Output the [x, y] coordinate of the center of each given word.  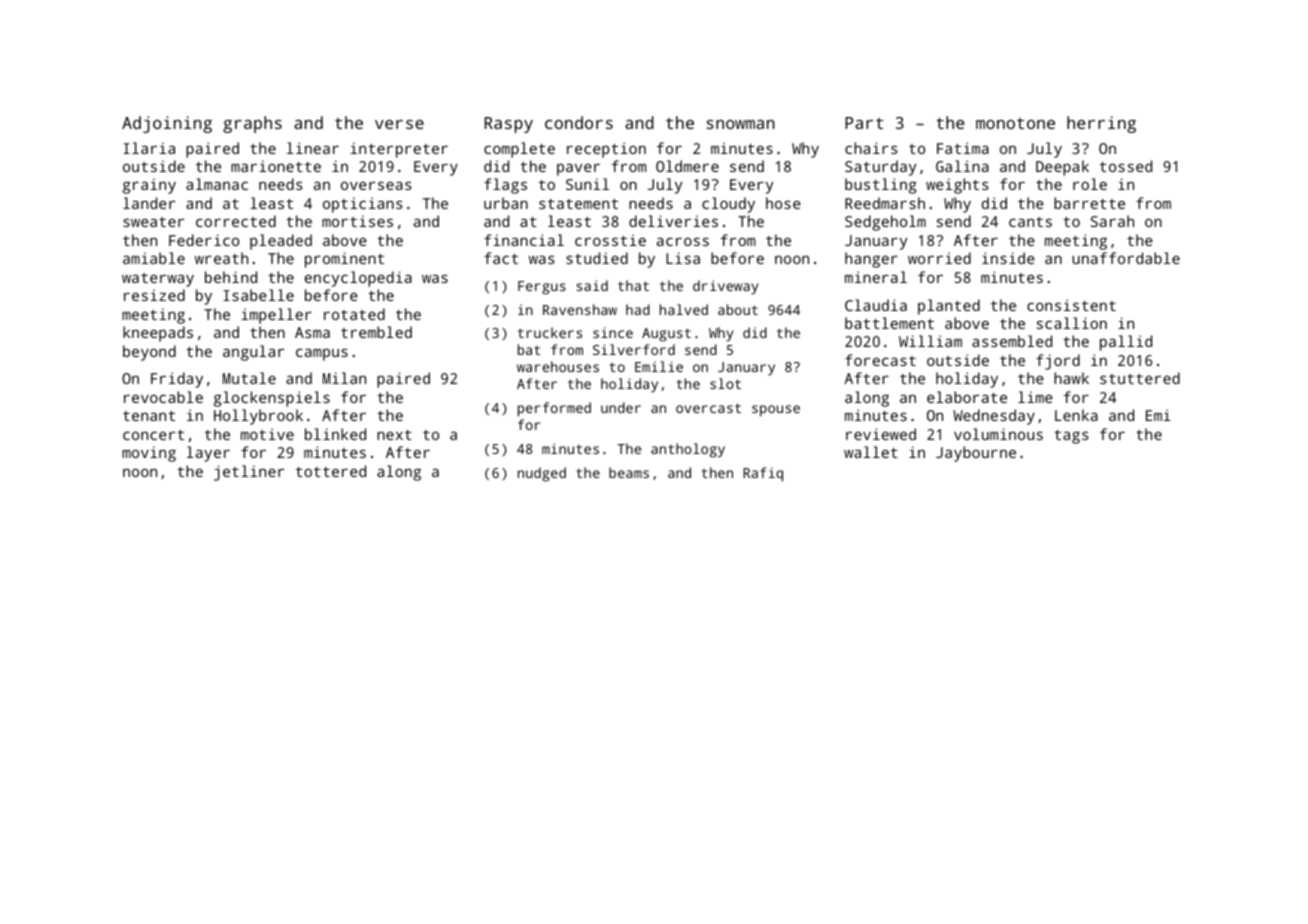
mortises [357, 221]
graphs [252, 124]
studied [597, 258]
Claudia [876, 305]
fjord [1058, 362]
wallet [871, 452]
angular [253, 353]
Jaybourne [976, 454]
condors [579, 122]
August [666, 335]
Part [864, 123]
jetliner [249, 473]
